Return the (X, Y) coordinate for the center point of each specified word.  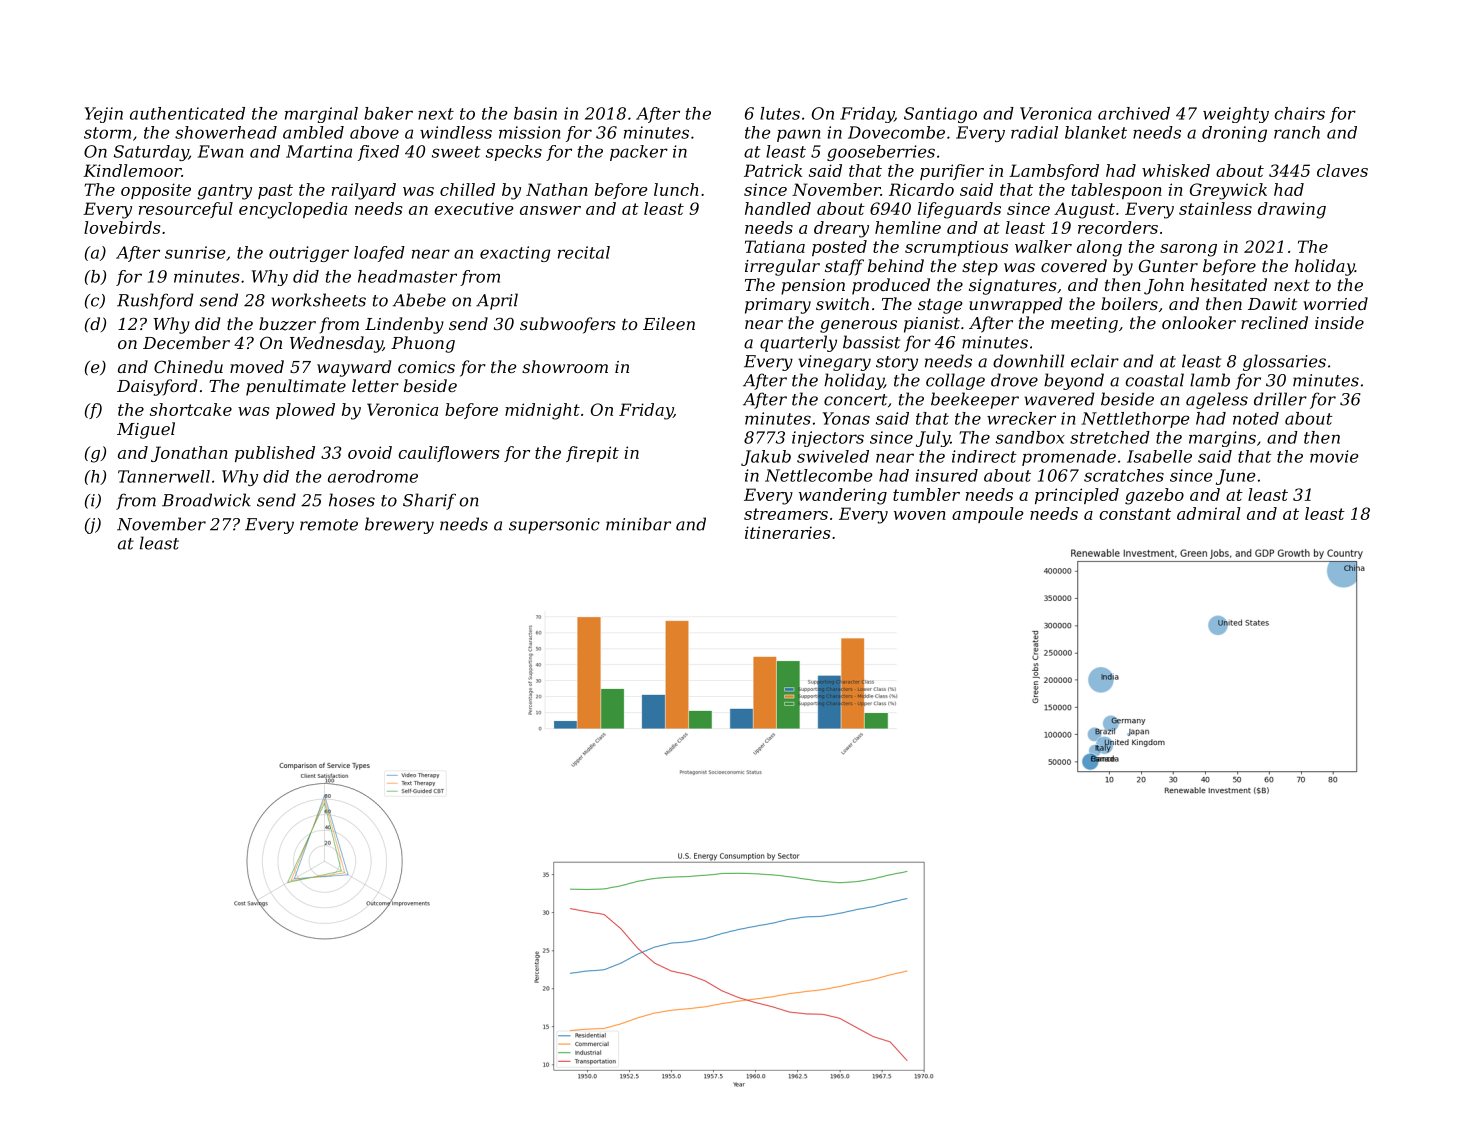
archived (1134, 113)
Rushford (155, 301)
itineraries (788, 532)
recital (584, 252)
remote (329, 525)
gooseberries (881, 153)
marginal (321, 115)
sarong (1188, 250)
